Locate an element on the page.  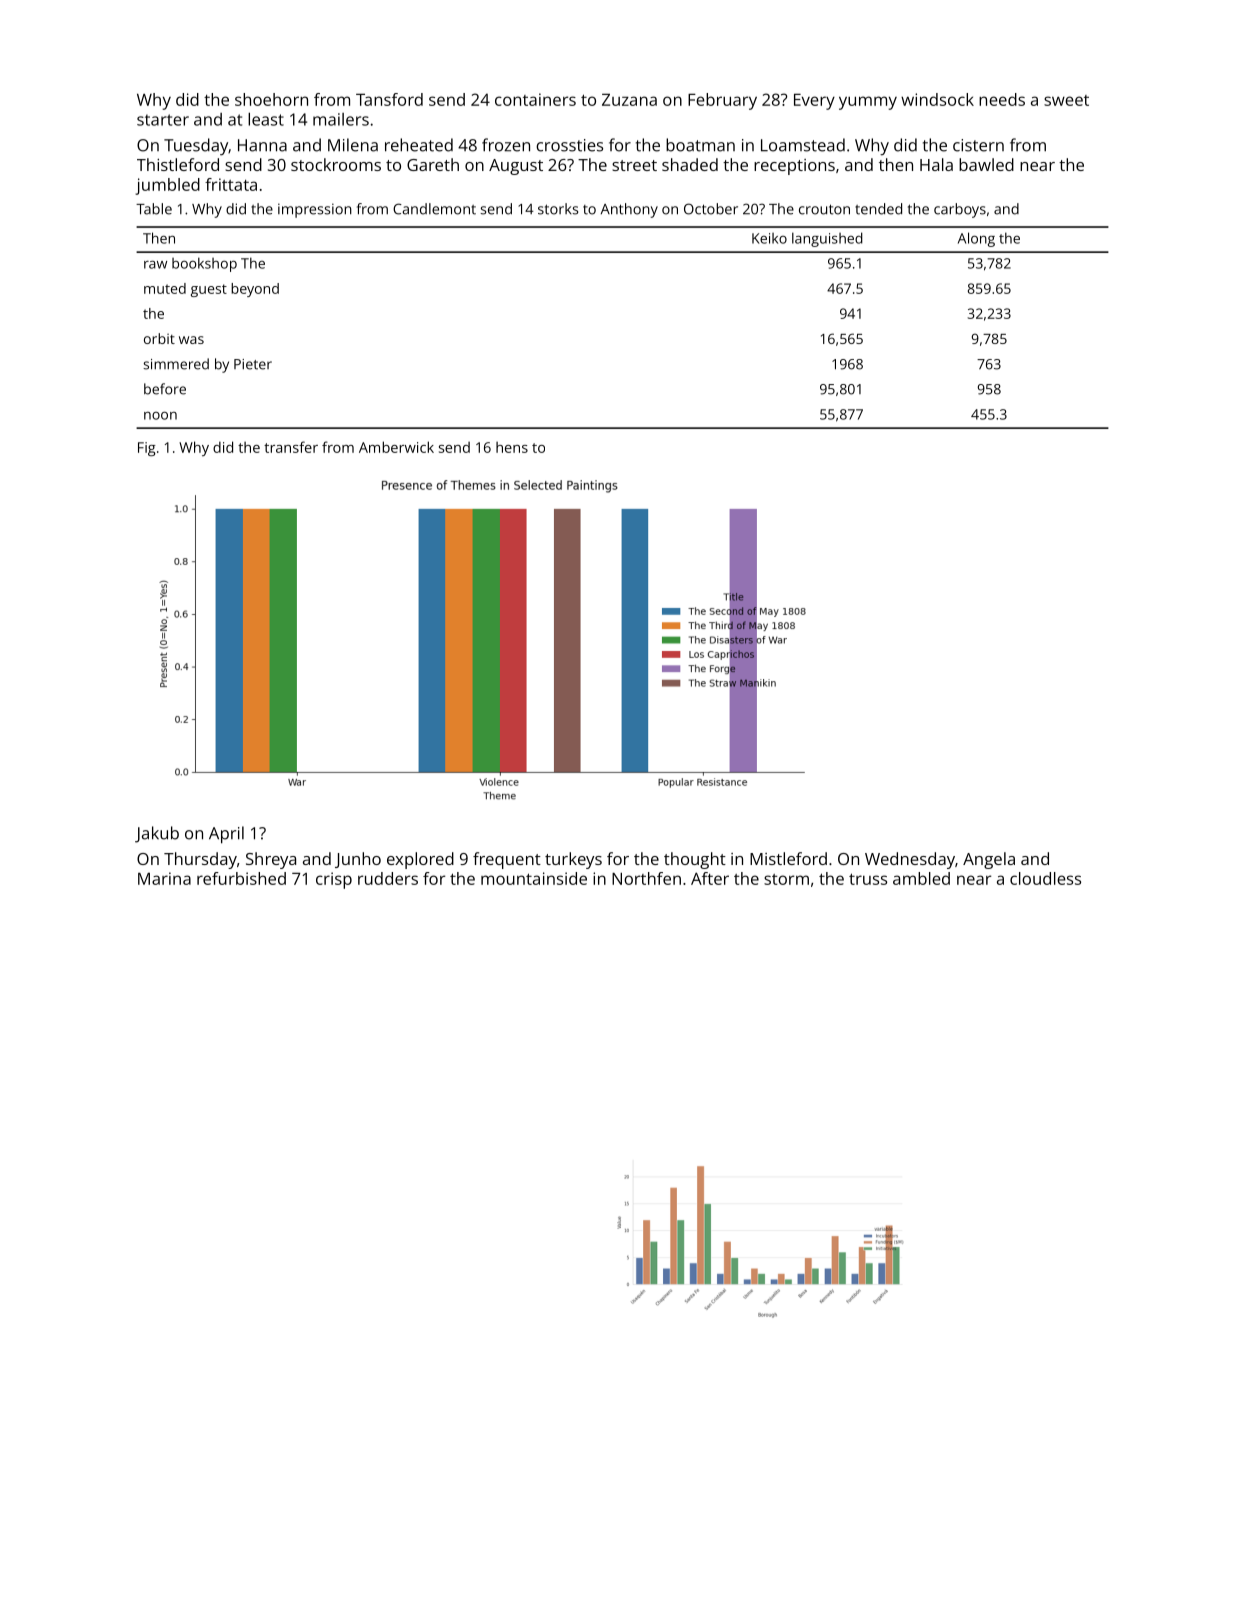
was is located at coordinates (191, 340).
